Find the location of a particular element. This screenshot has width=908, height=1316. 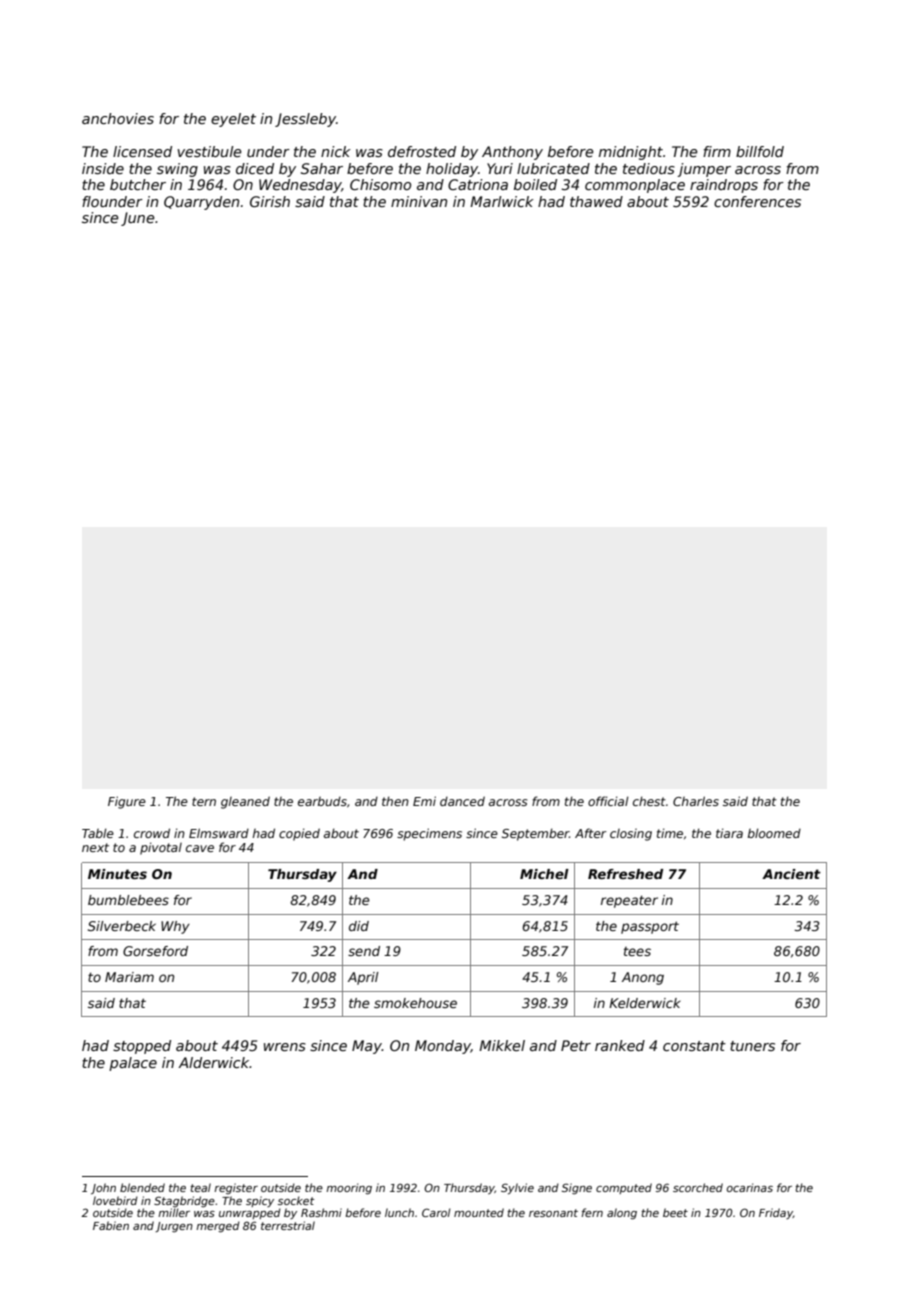

billfold is located at coordinates (760, 151).
